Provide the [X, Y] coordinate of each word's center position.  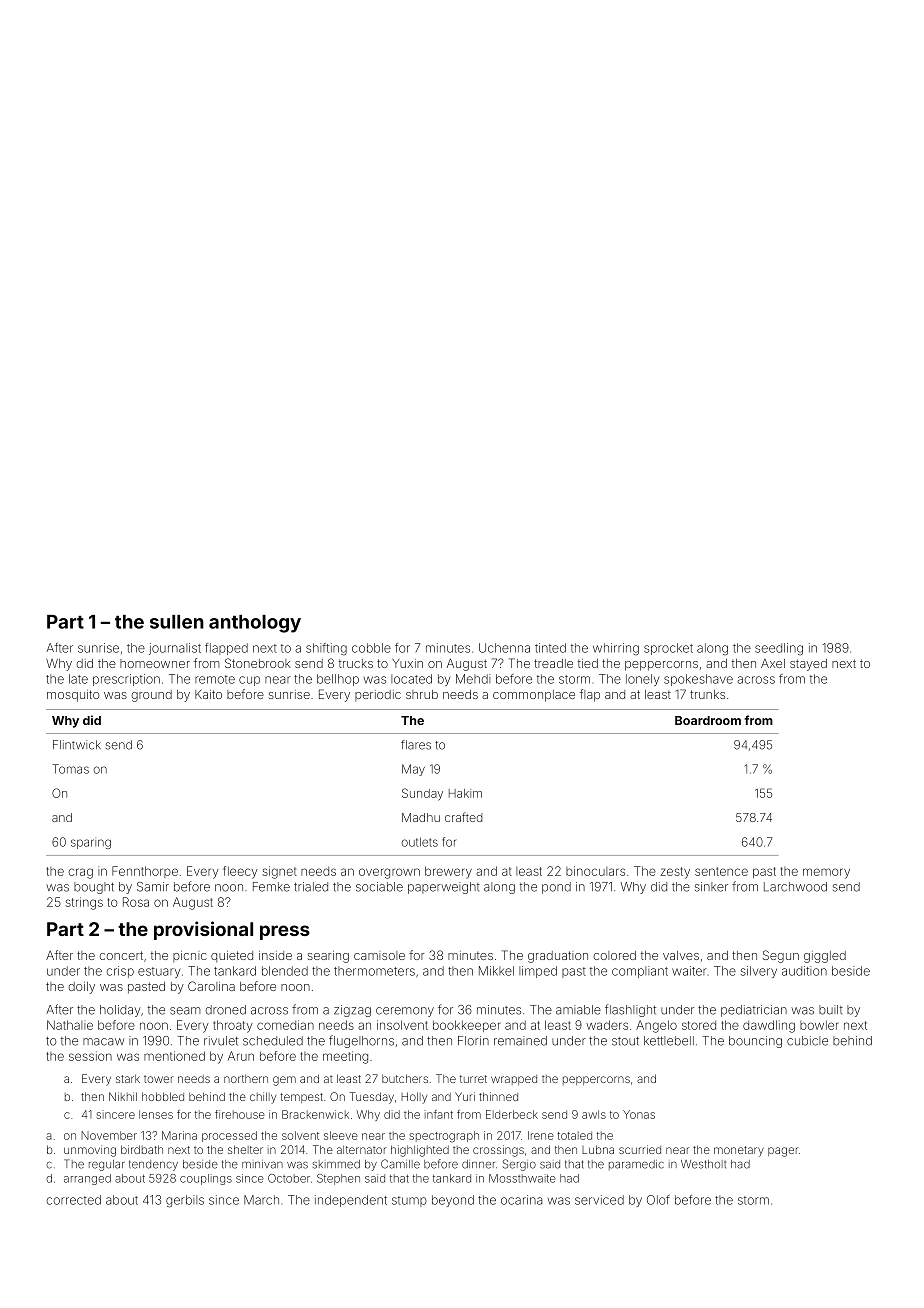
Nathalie [70, 1025]
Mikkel [496, 971]
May [413, 770]
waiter [689, 971]
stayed [808, 665]
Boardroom [708, 720]
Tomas [70, 769]
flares [416, 745]
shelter [245, 1149]
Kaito [208, 694]
